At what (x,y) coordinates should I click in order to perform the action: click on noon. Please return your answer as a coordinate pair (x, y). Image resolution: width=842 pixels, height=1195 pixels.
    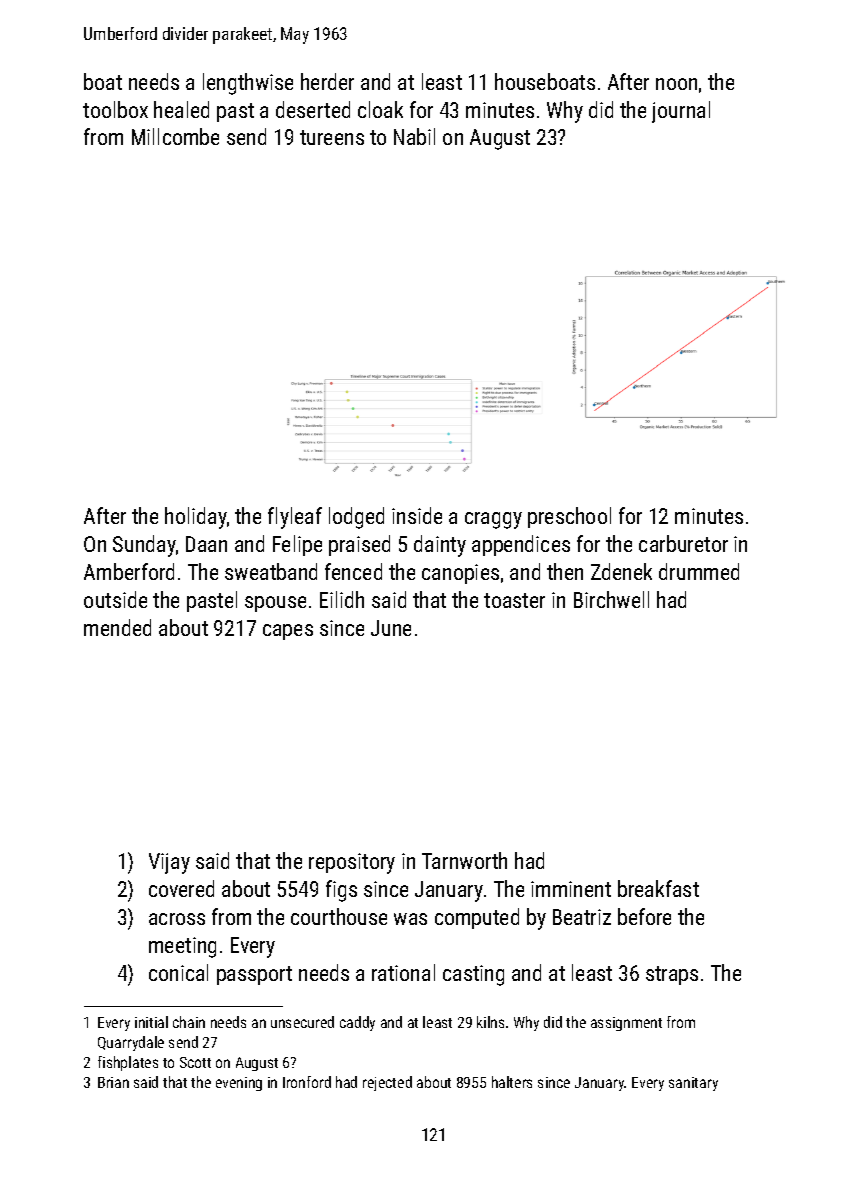
    Looking at the image, I should click on (676, 84).
